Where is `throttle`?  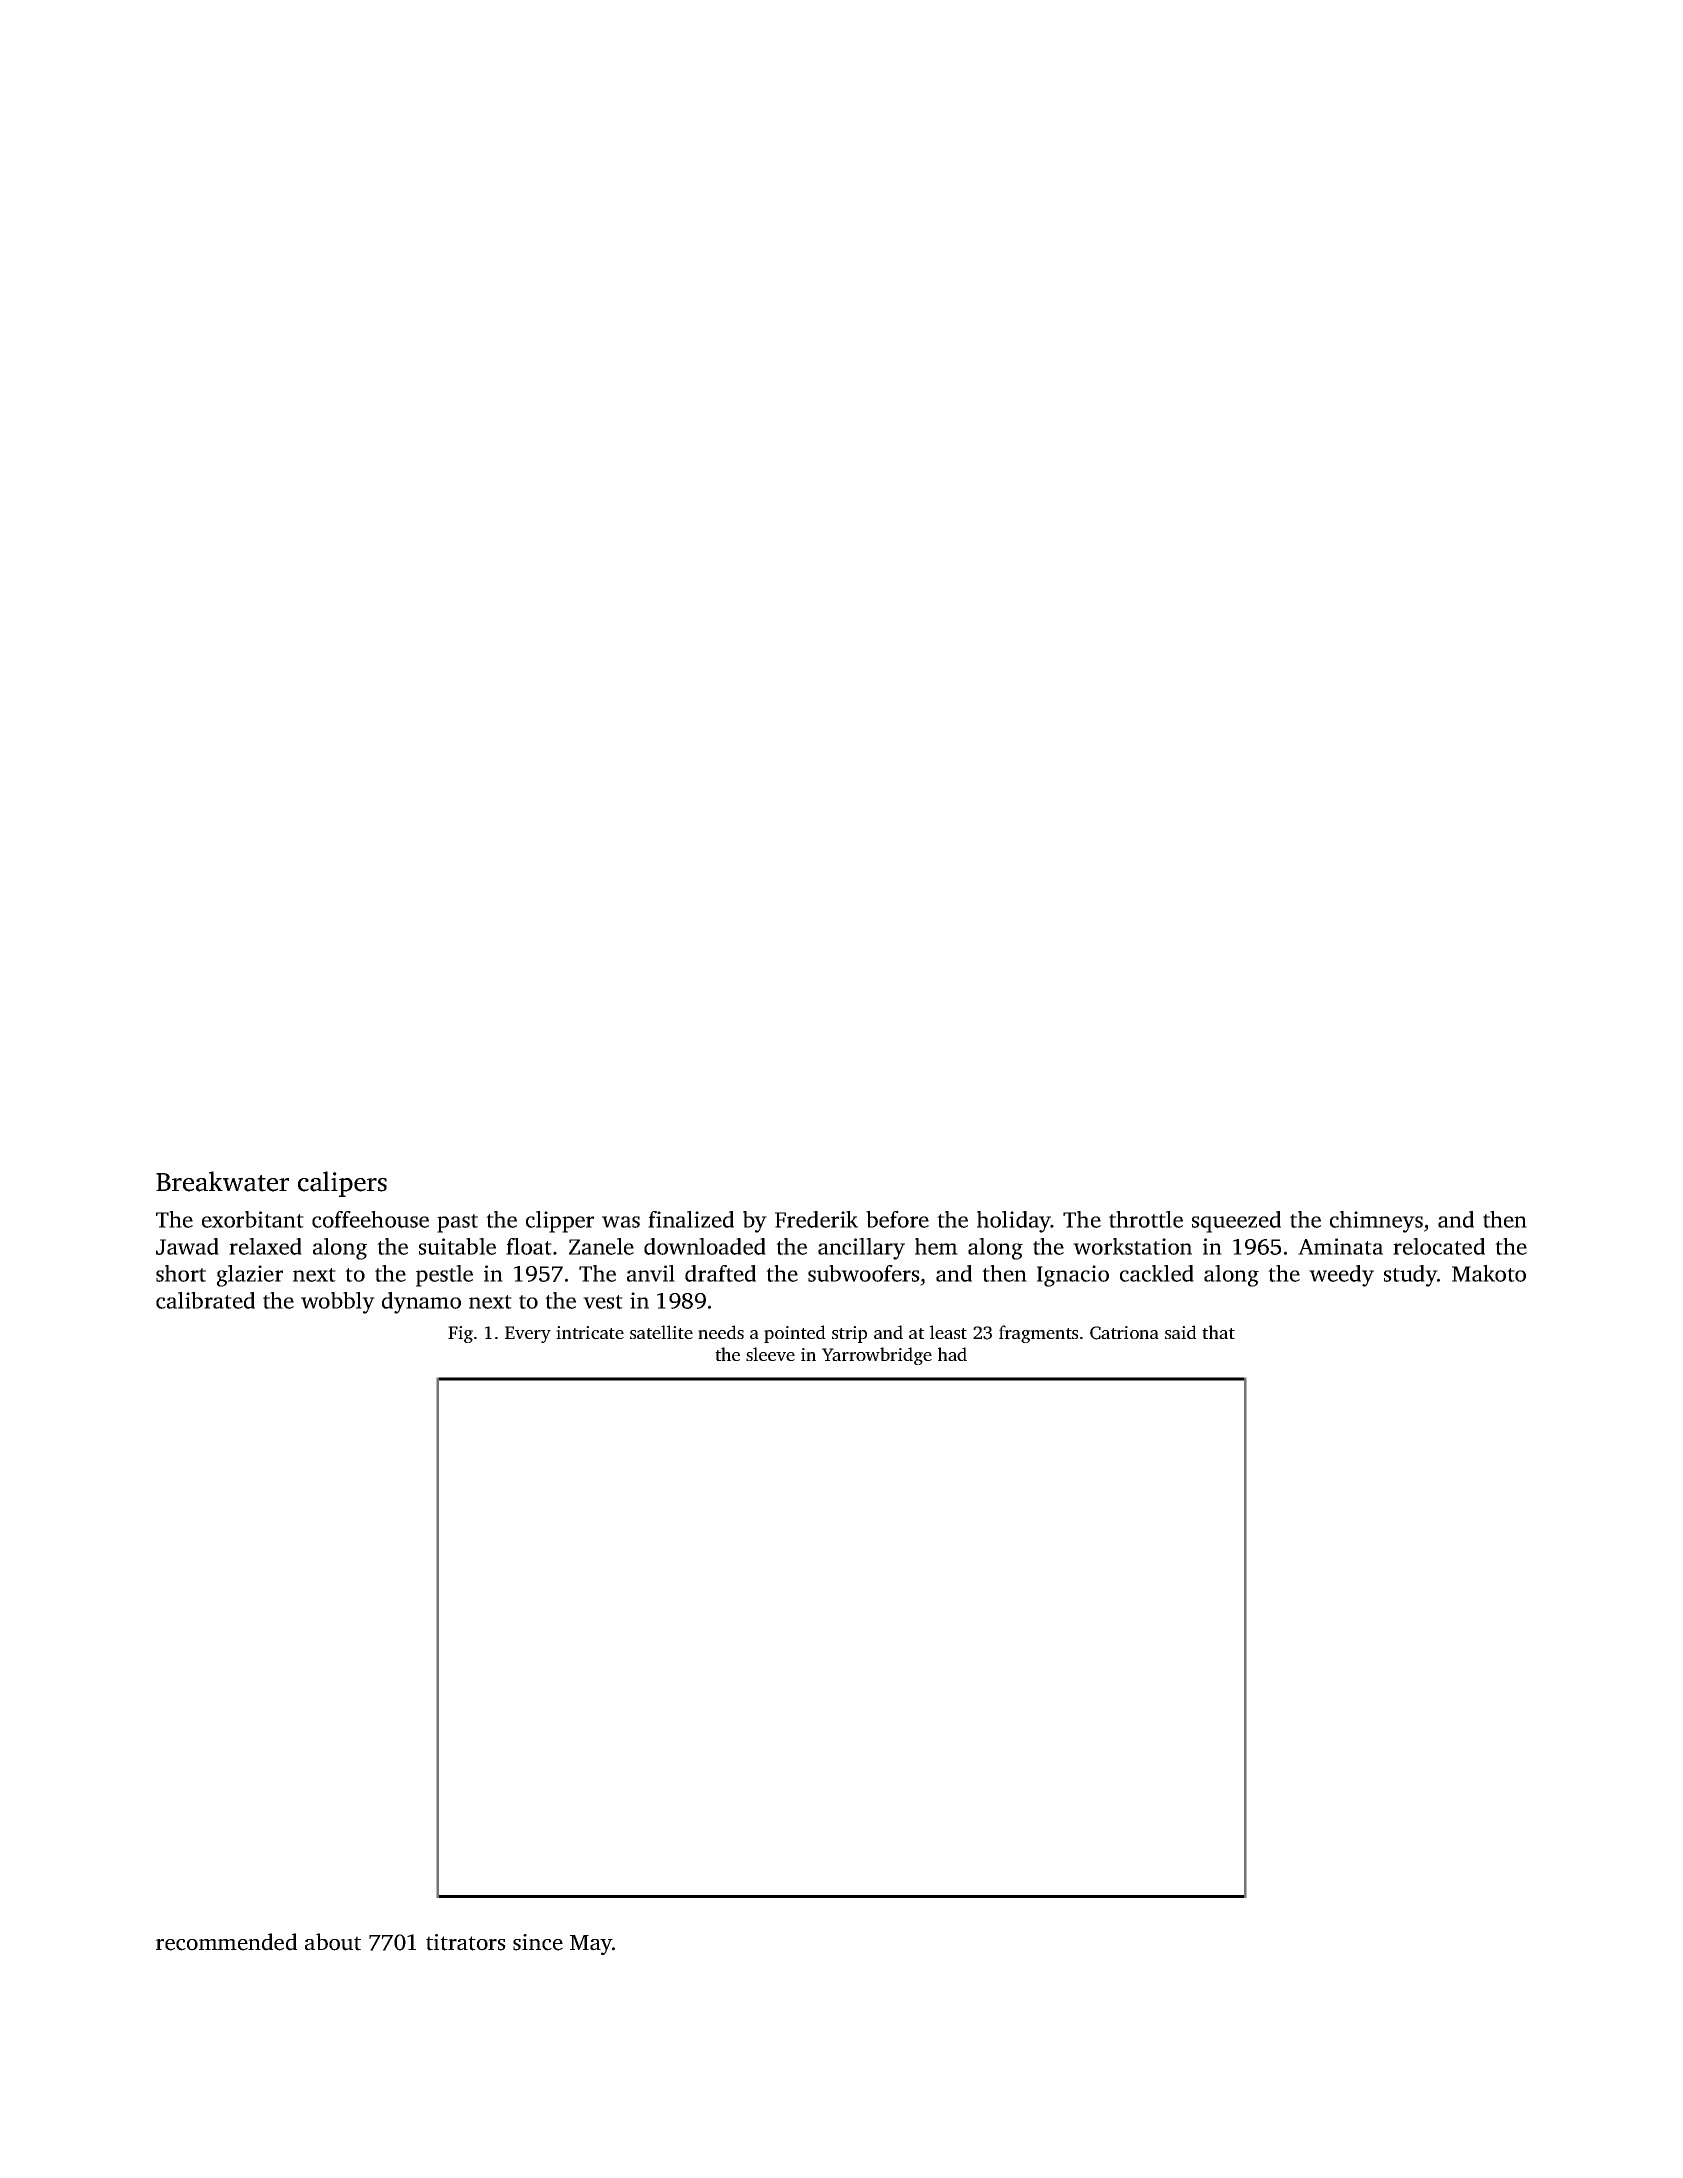 throttle is located at coordinates (1146, 1219).
